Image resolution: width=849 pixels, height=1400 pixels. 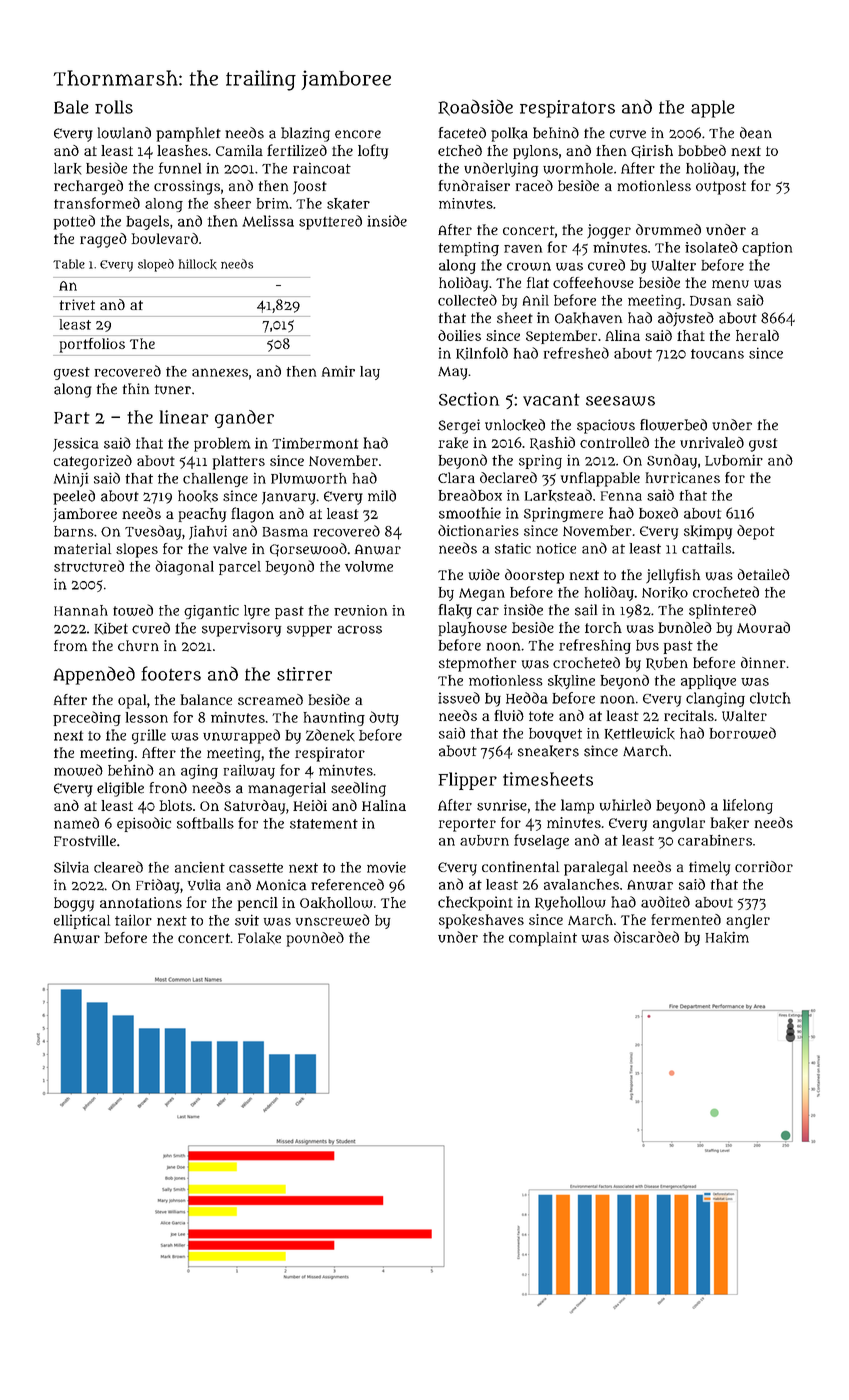 What do you see at coordinates (171, 673) in the screenshot?
I see `footers` at bounding box center [171, 673].
